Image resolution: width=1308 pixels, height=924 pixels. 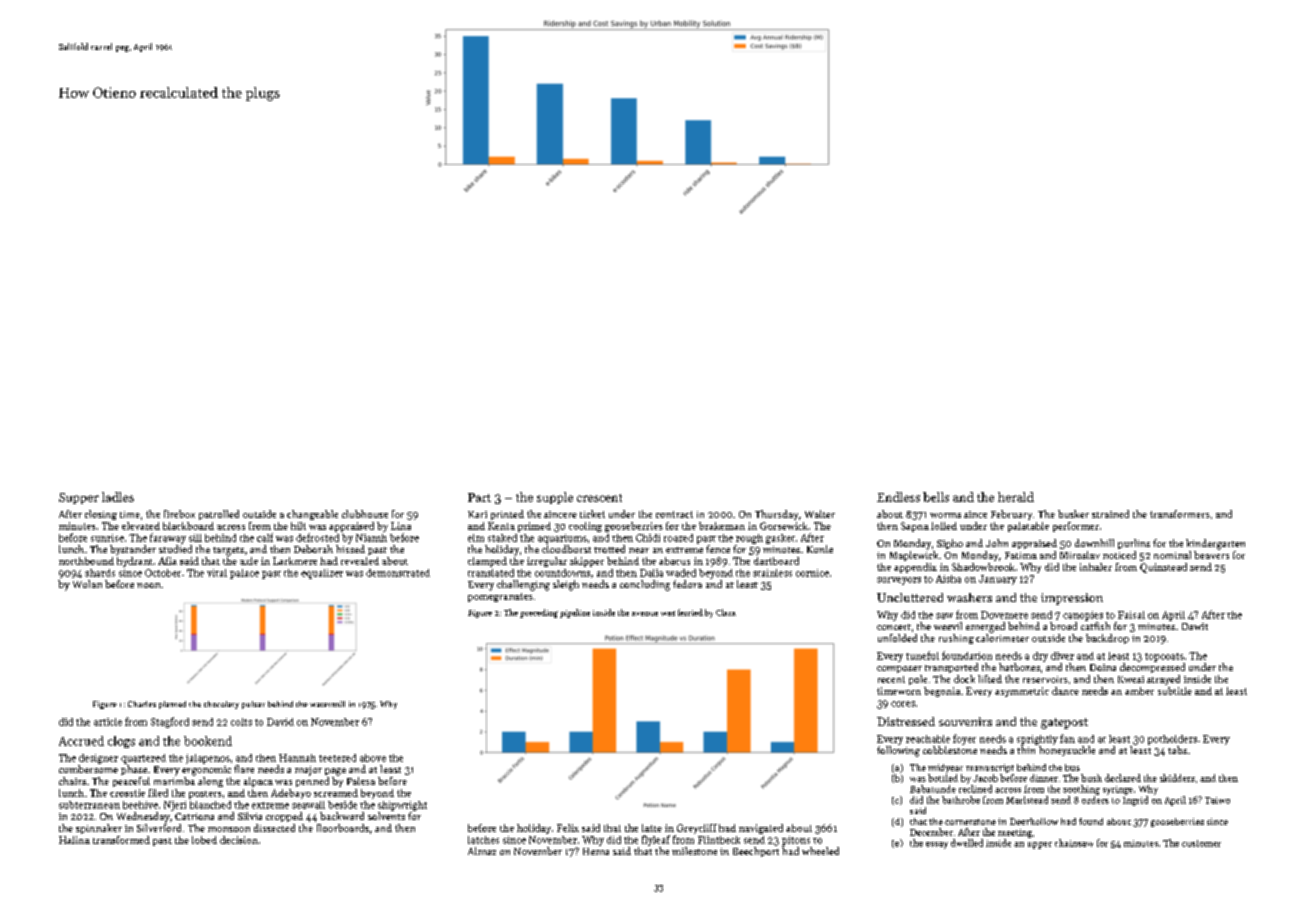 What do you see at coordinates (547, 562) in the document?
I see `irregular` at bounding box center [547, 562].
